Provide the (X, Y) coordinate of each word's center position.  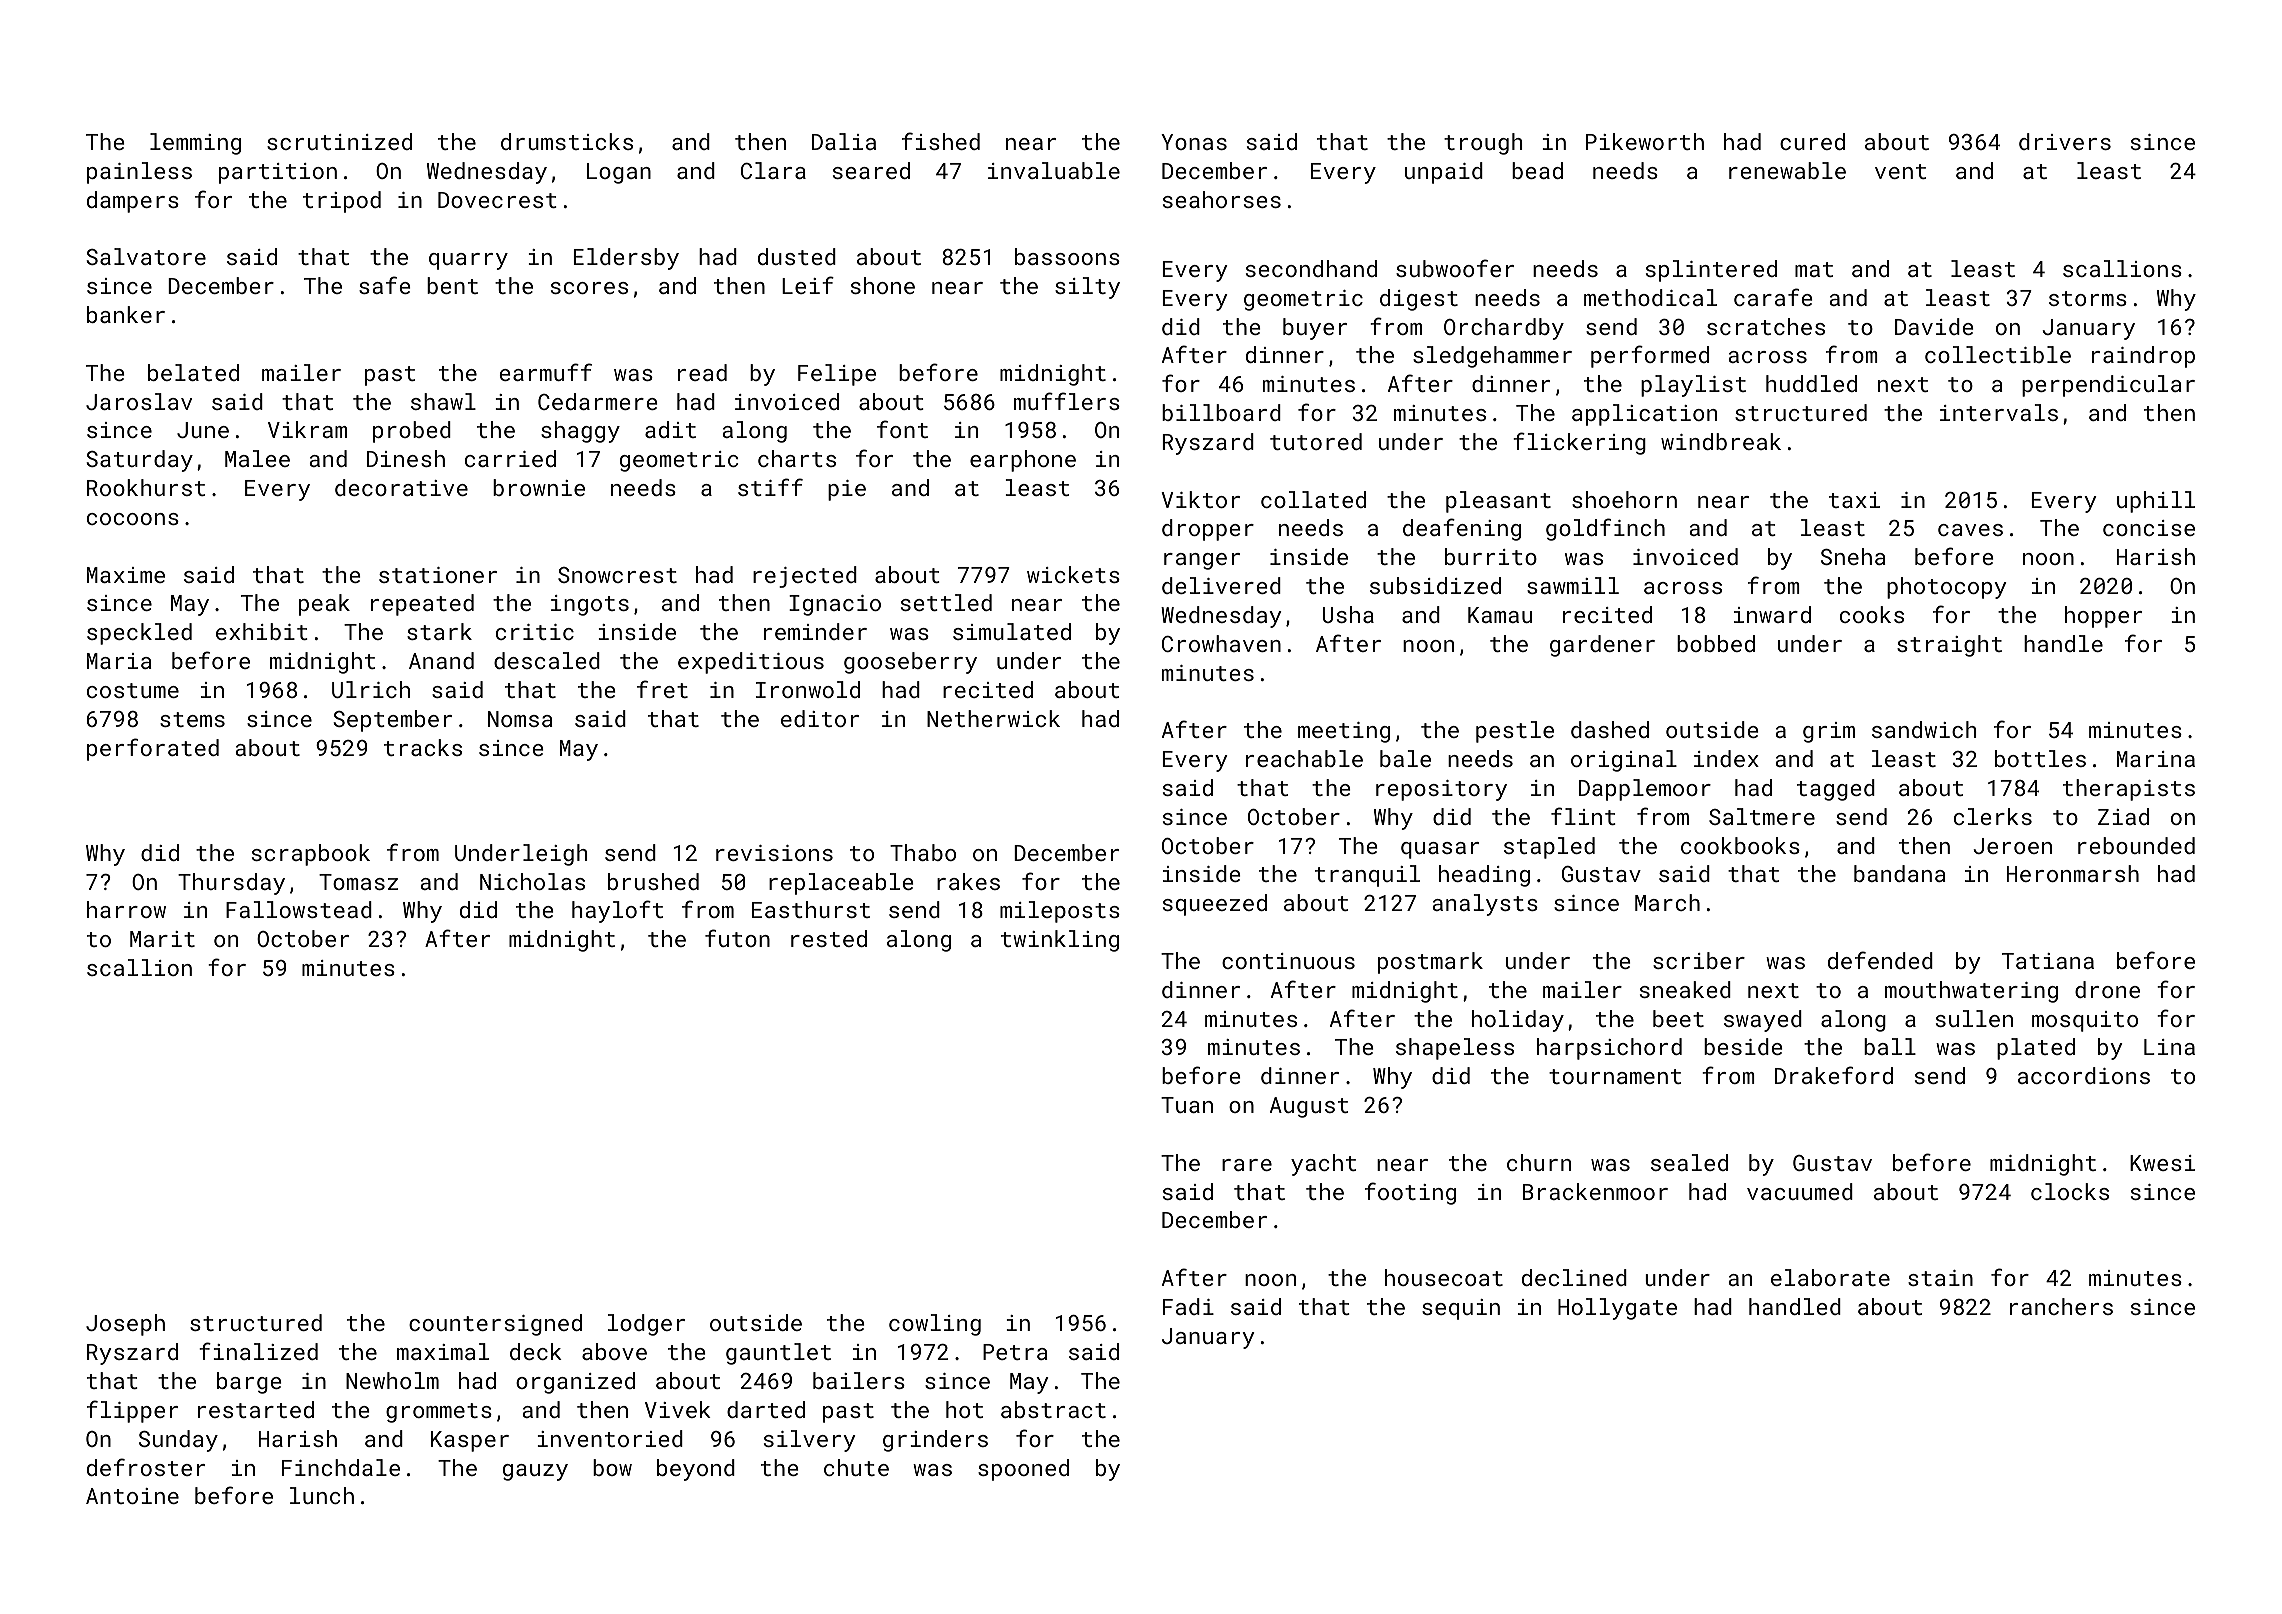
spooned (1023, 1470)
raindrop (2143, 357)
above (614, 1351)
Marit (162, 939)
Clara (773, 170)
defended (1880, 960)
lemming (195, 144)
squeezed (1215, 905)
